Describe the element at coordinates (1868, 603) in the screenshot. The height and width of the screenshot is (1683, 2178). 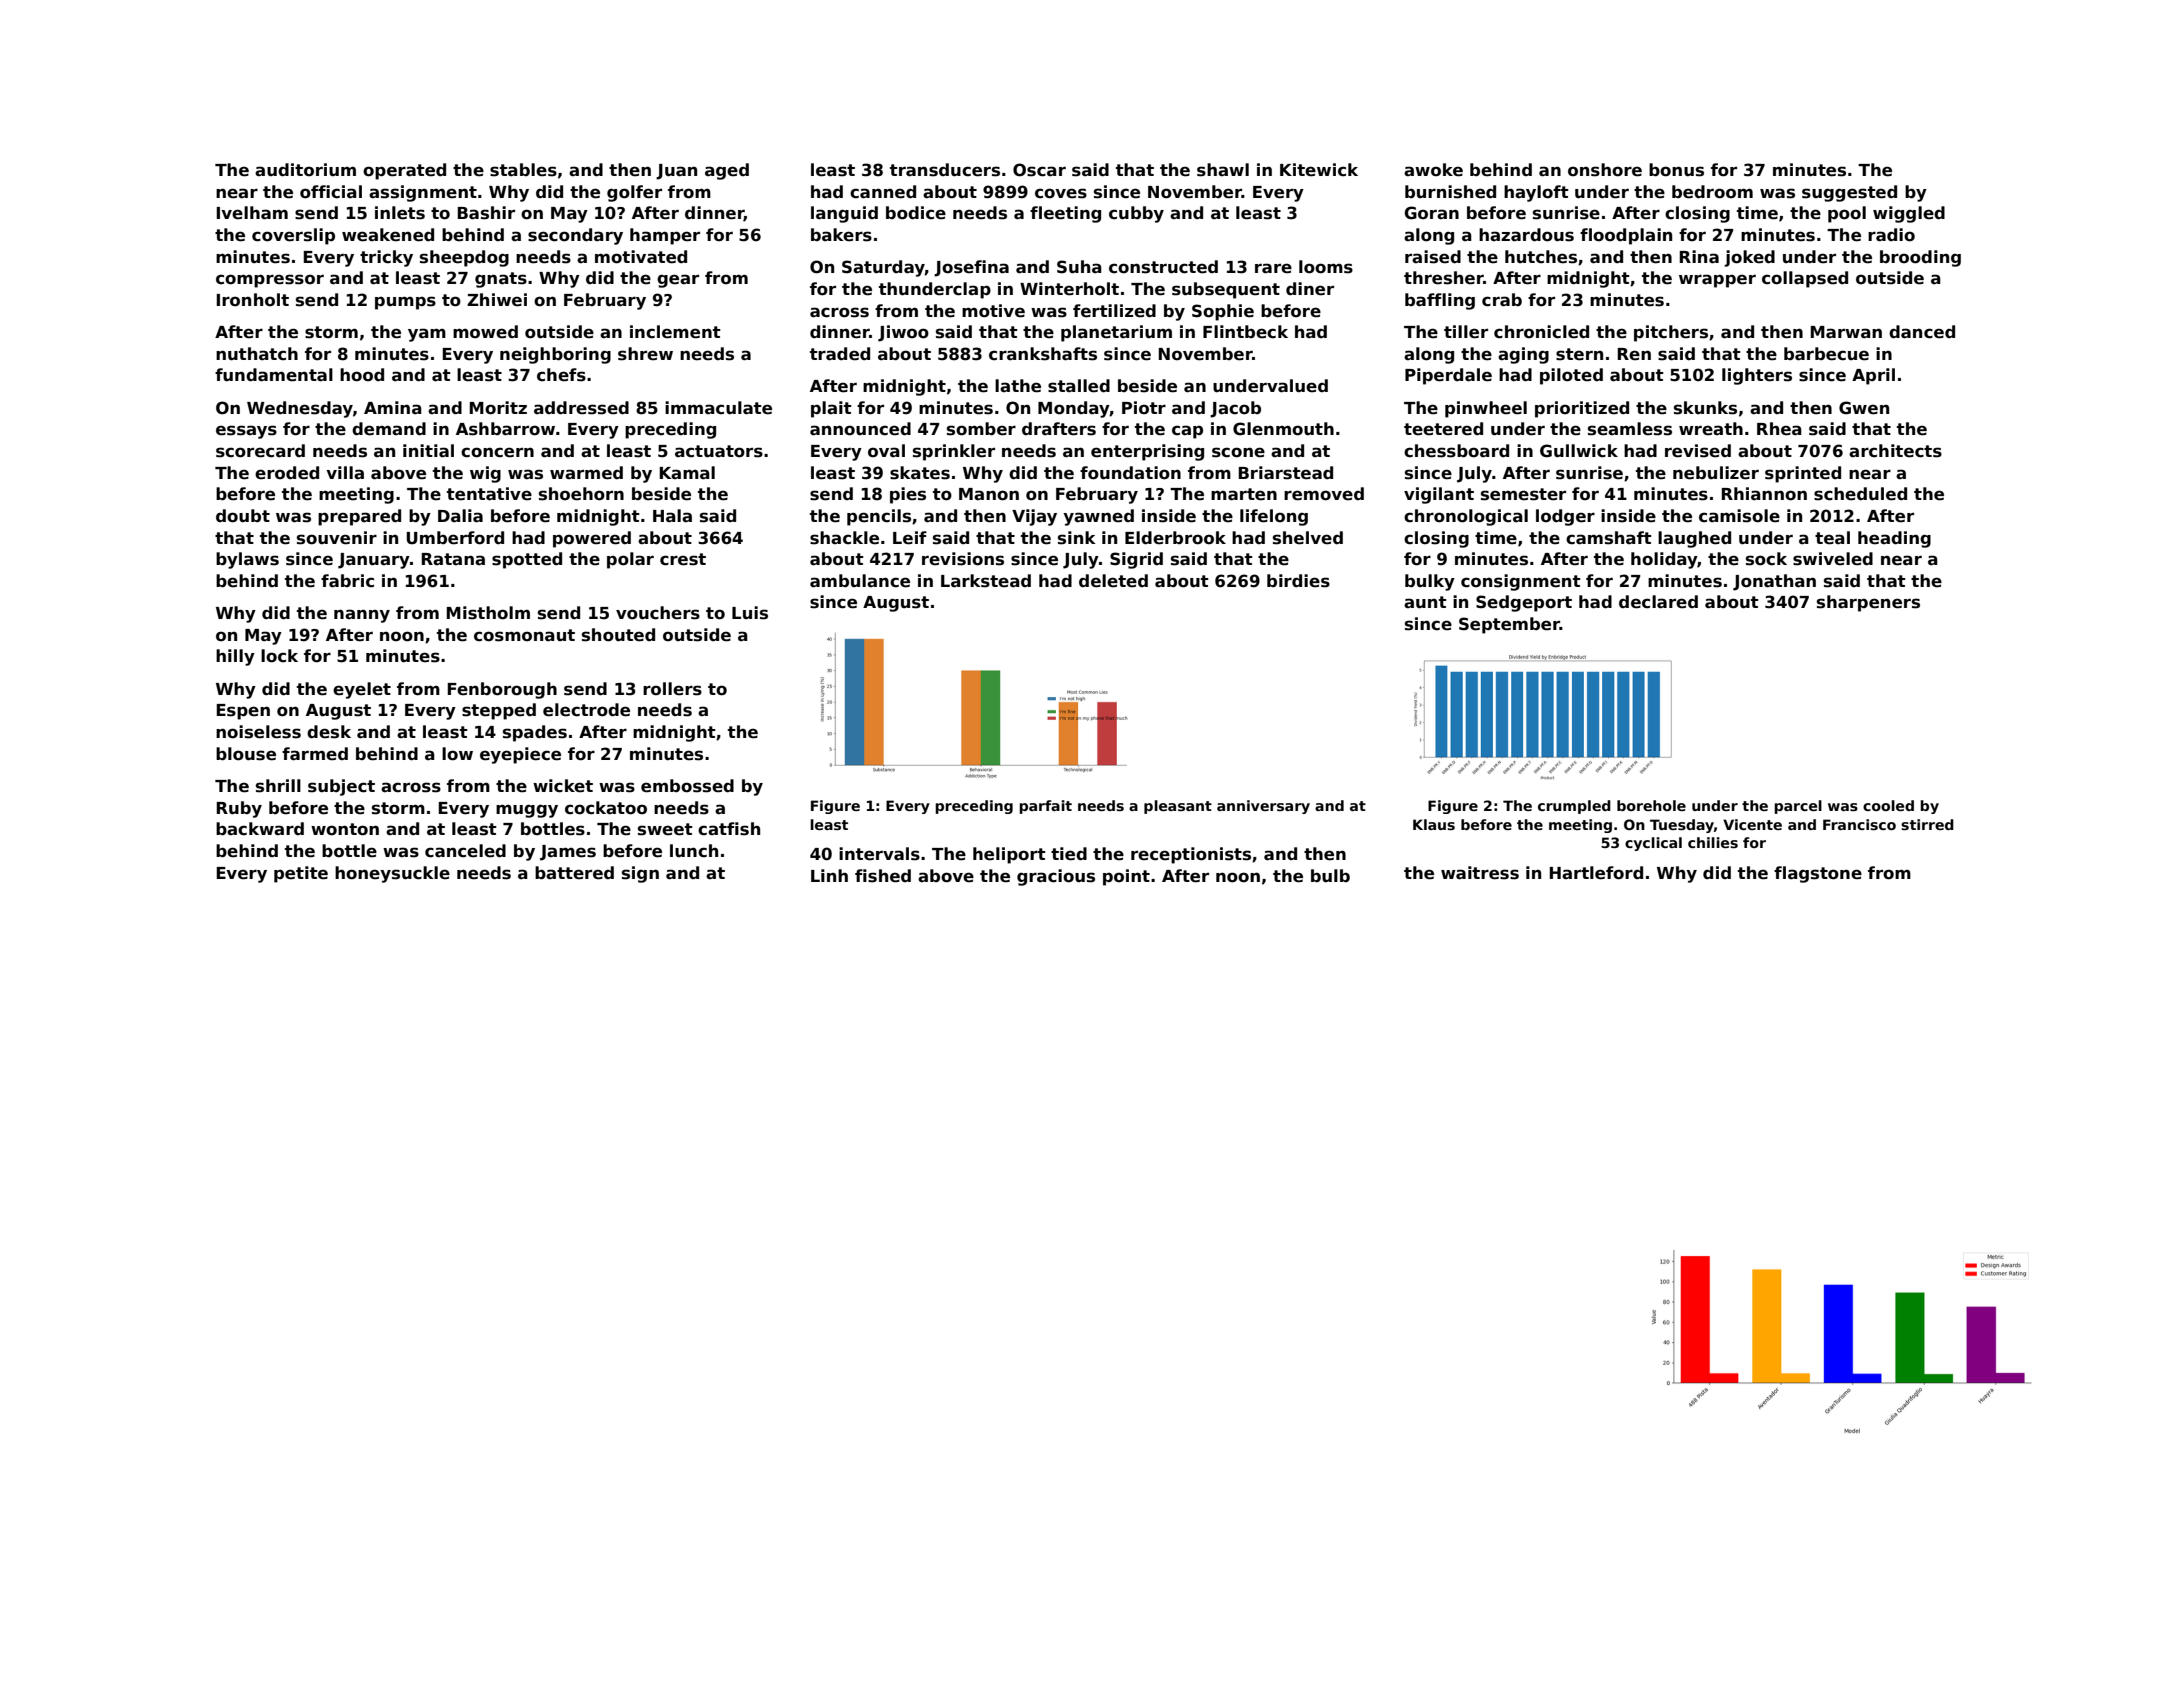
I see `sharpeners` at that location.
